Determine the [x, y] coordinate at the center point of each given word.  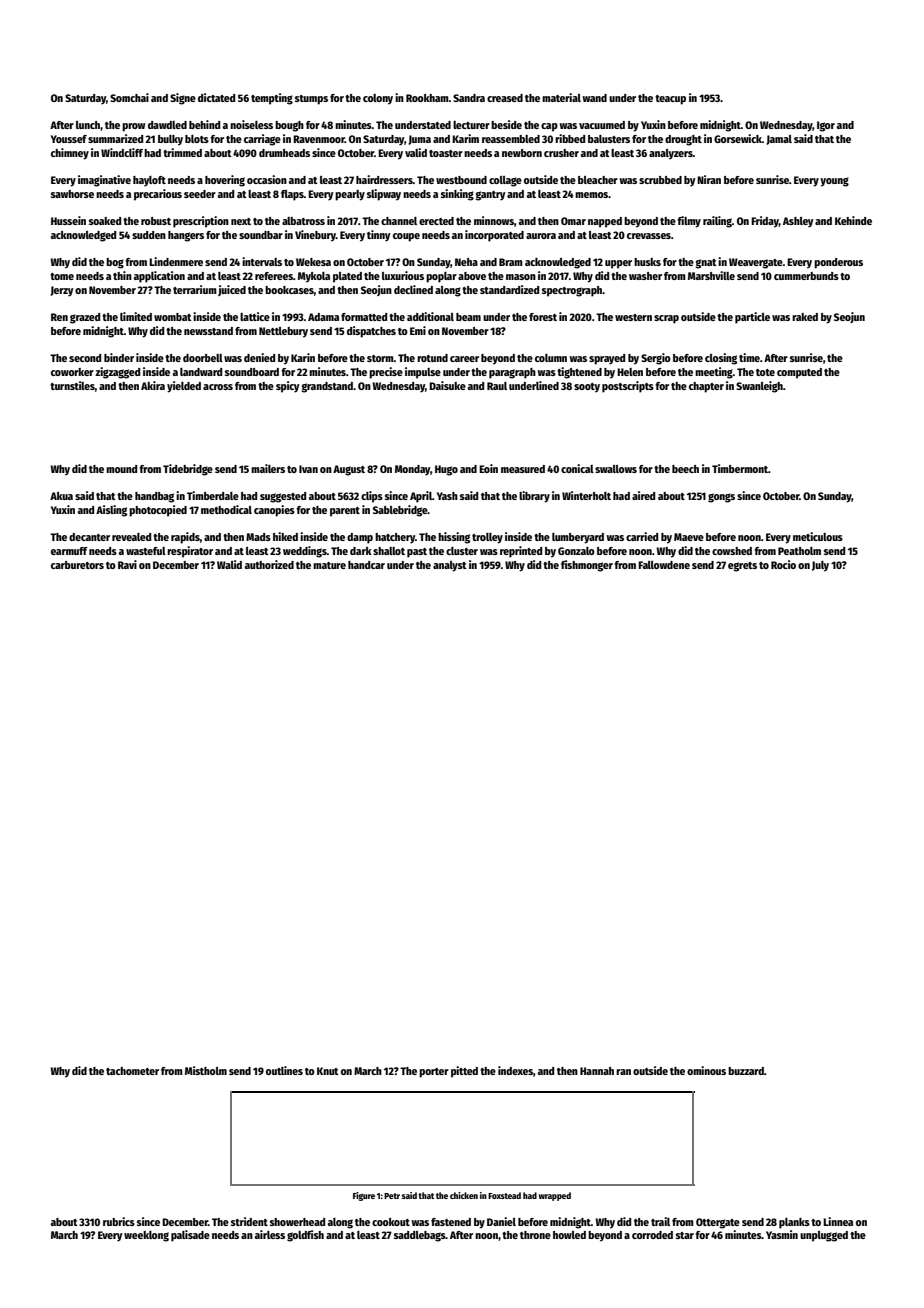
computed [799, 373]
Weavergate [756, 263]
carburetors [77, 565]
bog [115, 263]
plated [347, 277]
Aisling [111, 511]
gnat [706, 264]
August [349, 470]
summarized [115, 138]
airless [270, 1234]
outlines [284, 1070]
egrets [742, 567]
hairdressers [384, 179]
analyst [450, 566]
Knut [328, 1071]
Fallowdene [664, 565]
